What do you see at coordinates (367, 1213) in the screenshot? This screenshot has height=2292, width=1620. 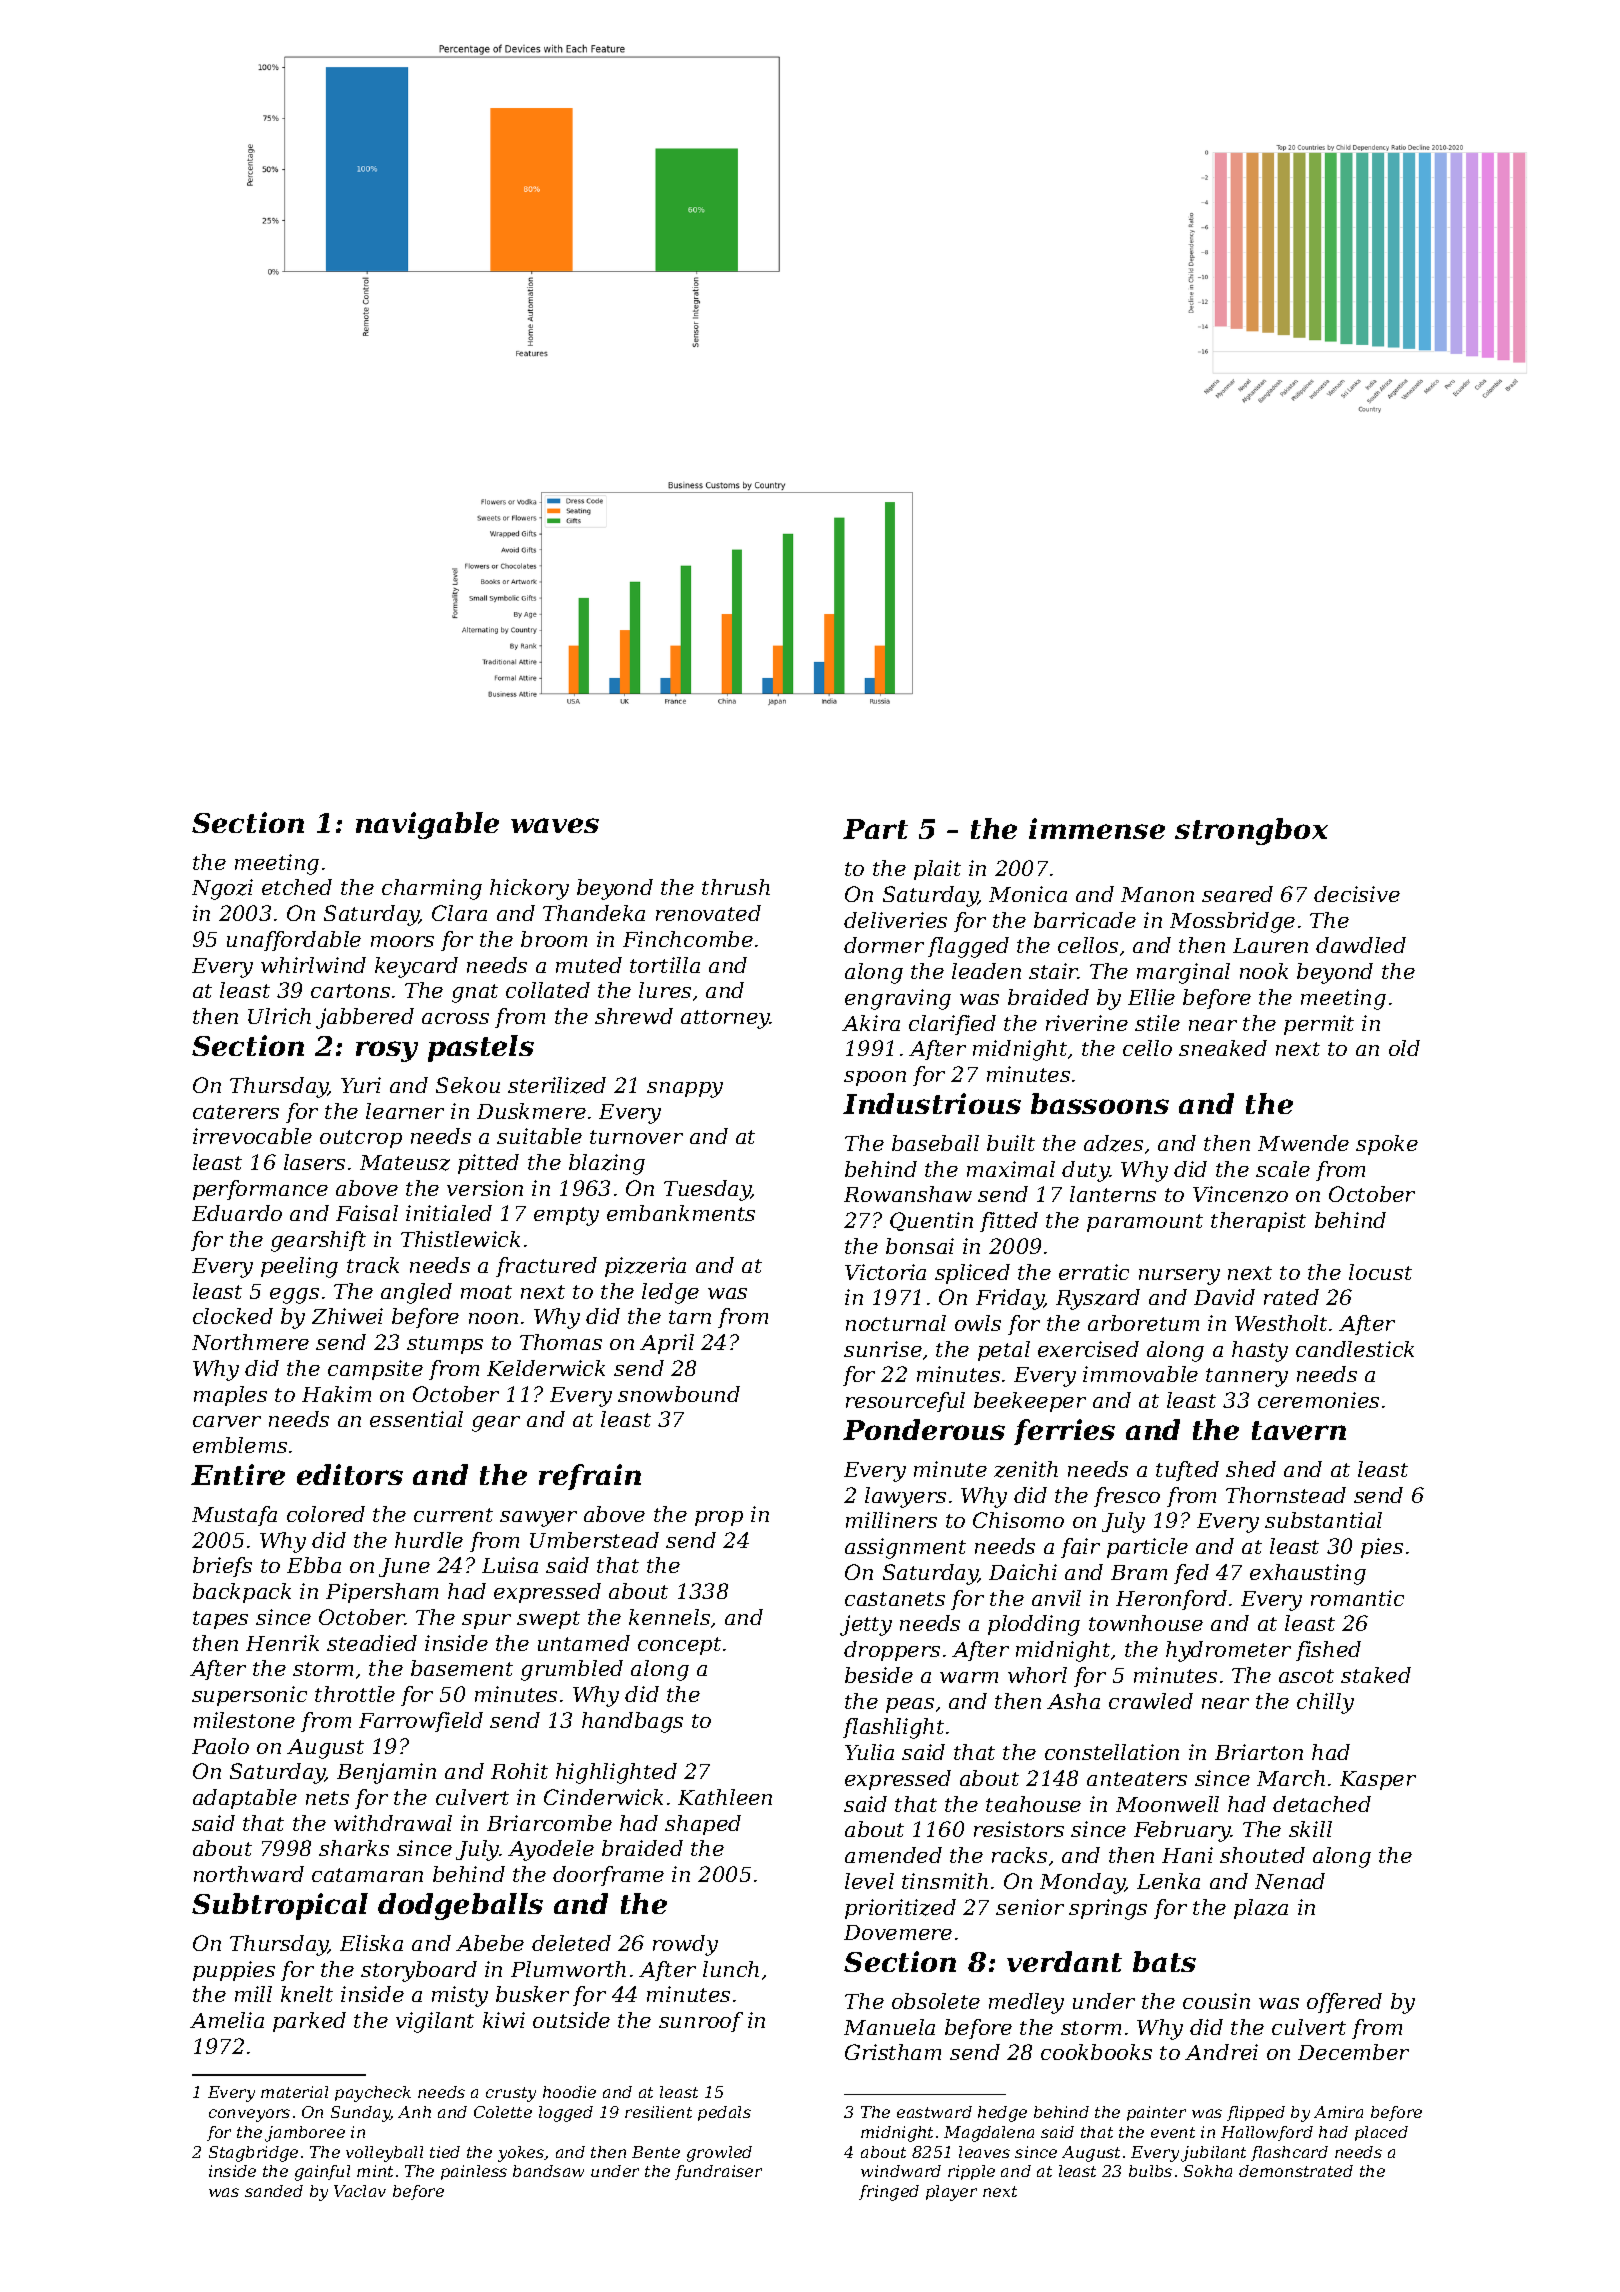 I see `Faisal` at bounding box center [367, 1213].
